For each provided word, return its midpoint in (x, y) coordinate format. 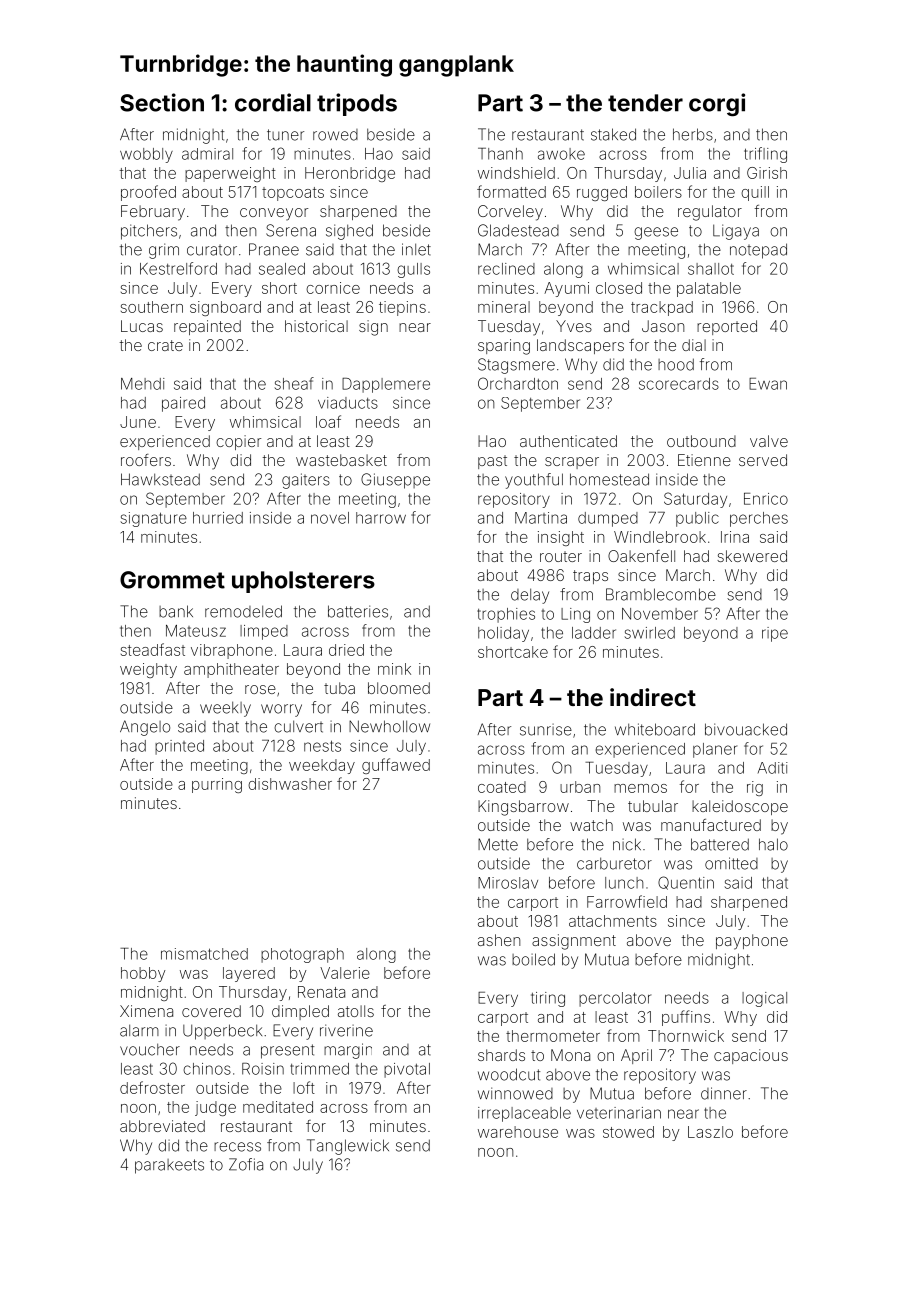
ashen (499, 940)
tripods (357, 104)
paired (183, 404)
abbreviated (162, 1126)
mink (394, 669)
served (763, 460)
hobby (143, 974)
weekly (225, 709)
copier (238, 442)
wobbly (146, 155)
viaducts (348, 403)
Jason (663, 326)
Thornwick (686, 1036)
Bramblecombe (661, 594)
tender (645, 103)
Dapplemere (386, 385)
